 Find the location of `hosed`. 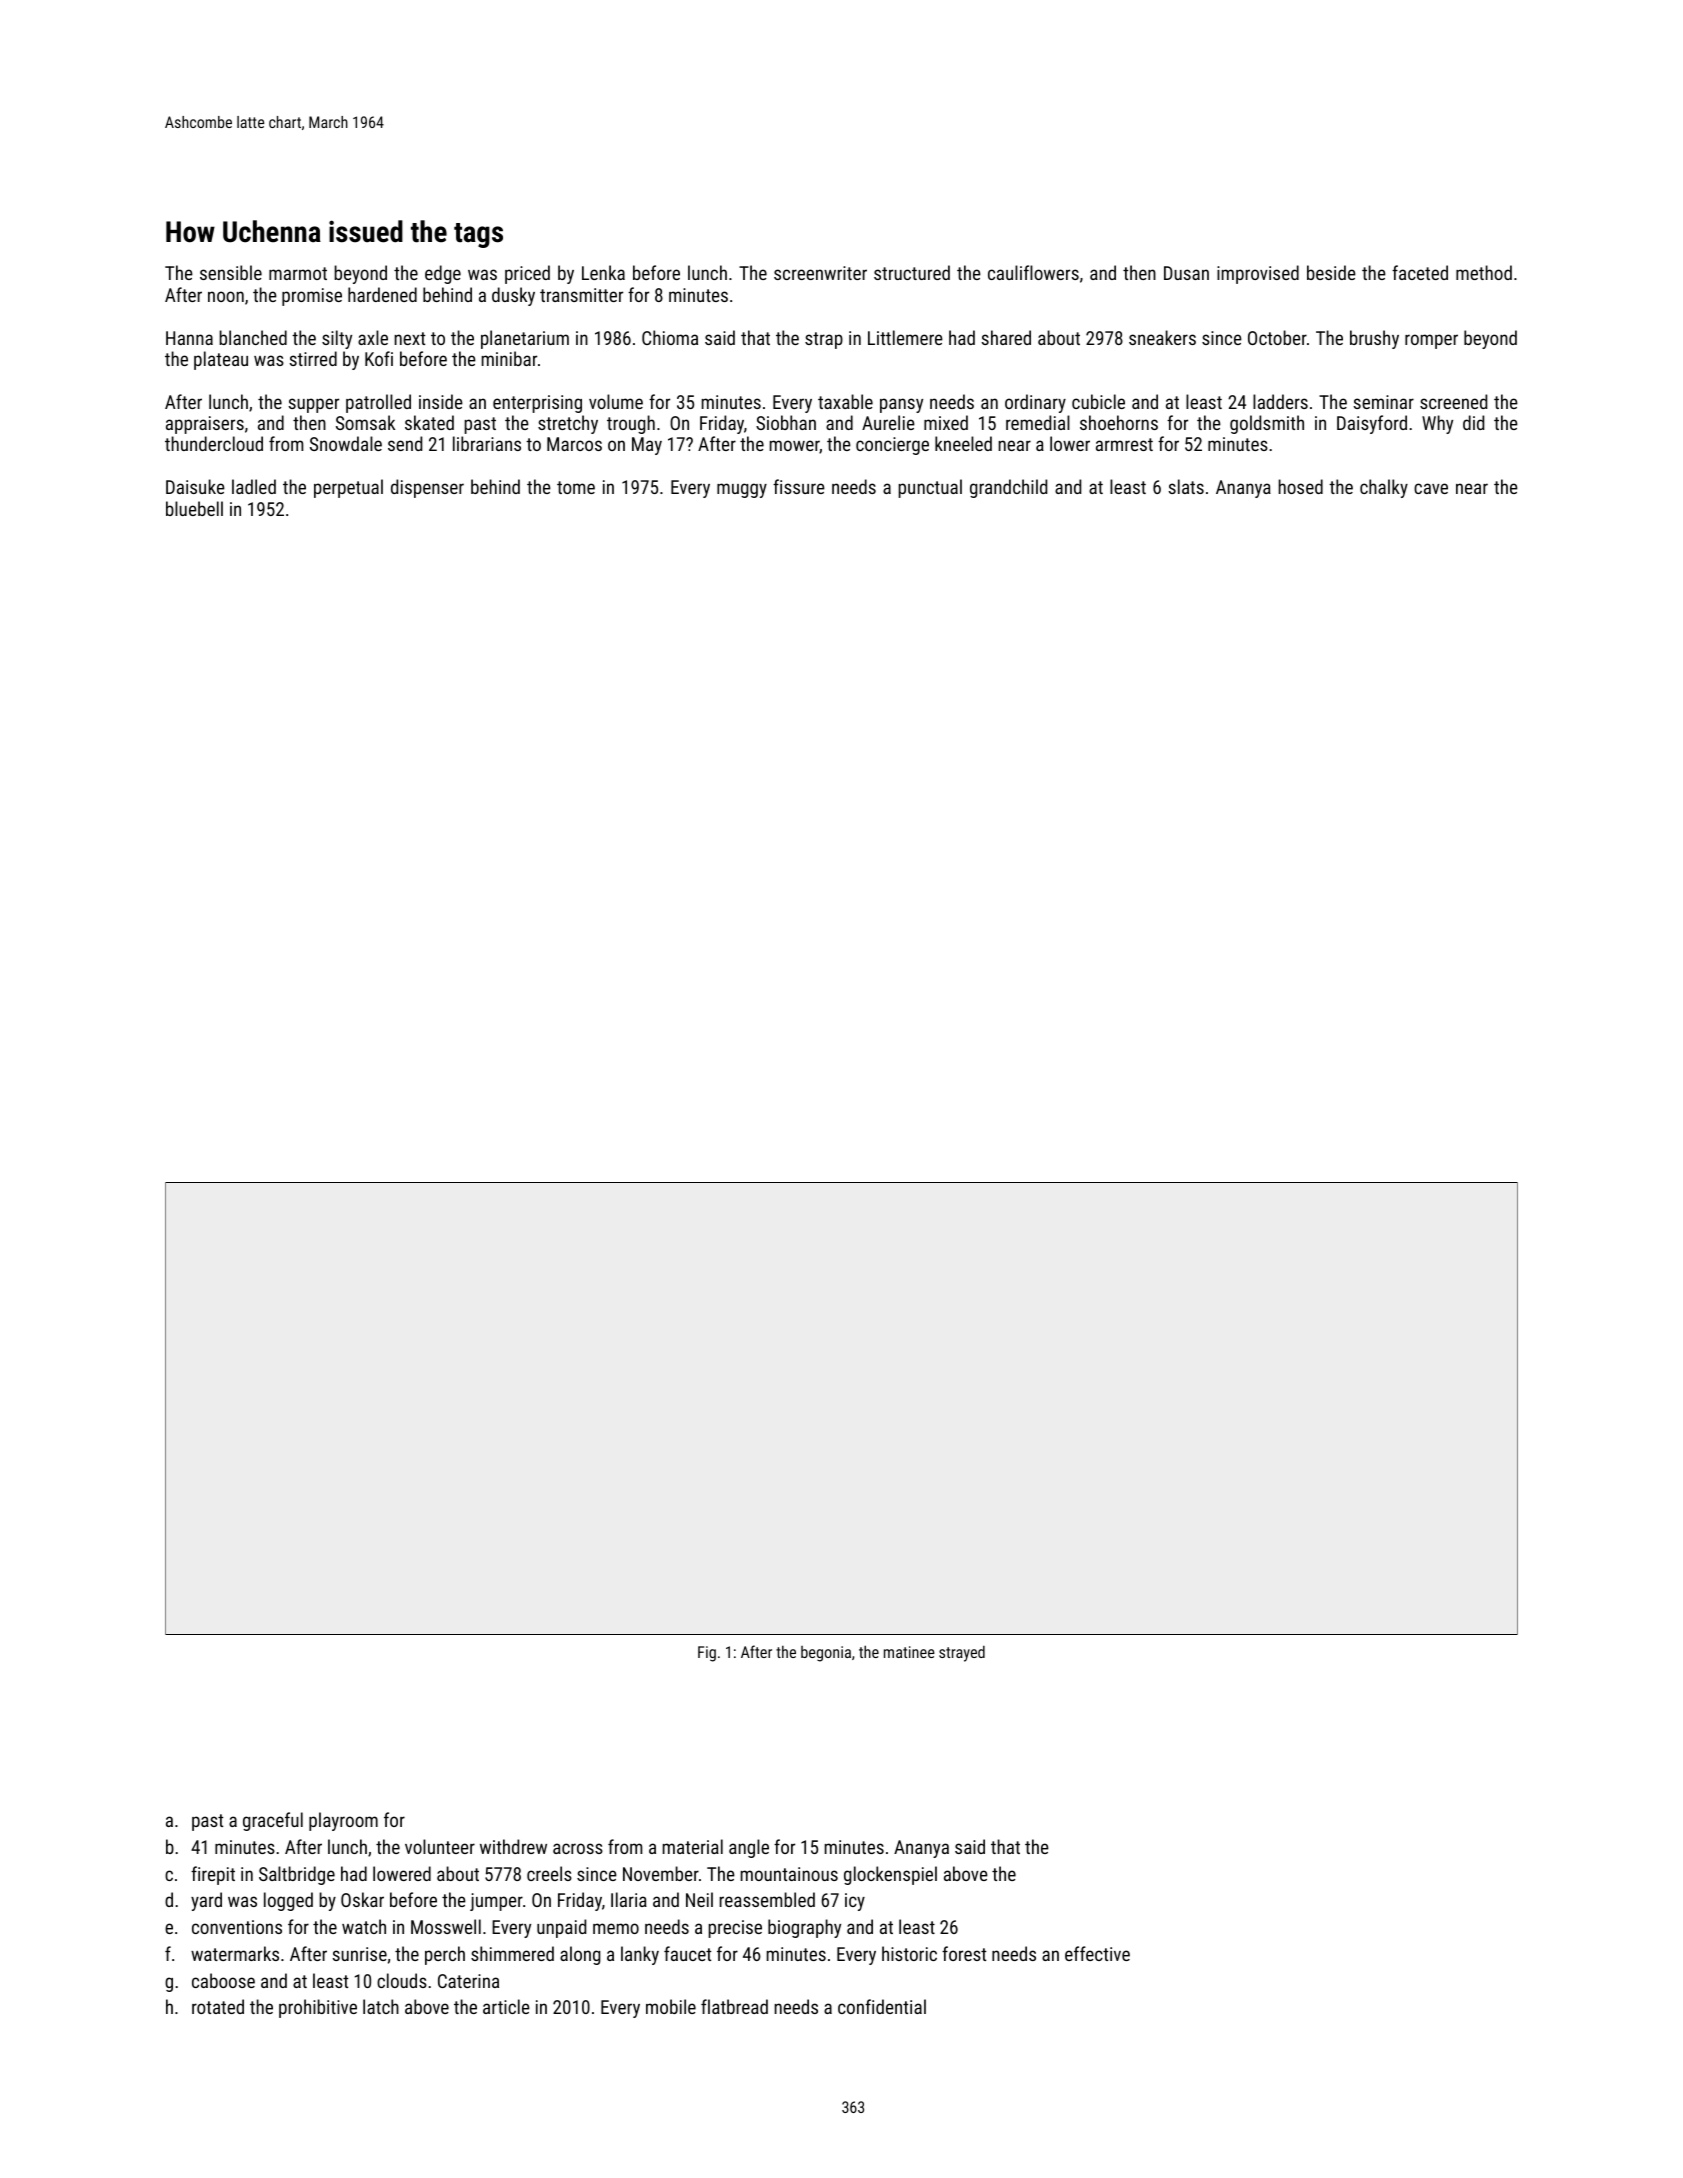

hosed is located at coordinates (1300, 486).
